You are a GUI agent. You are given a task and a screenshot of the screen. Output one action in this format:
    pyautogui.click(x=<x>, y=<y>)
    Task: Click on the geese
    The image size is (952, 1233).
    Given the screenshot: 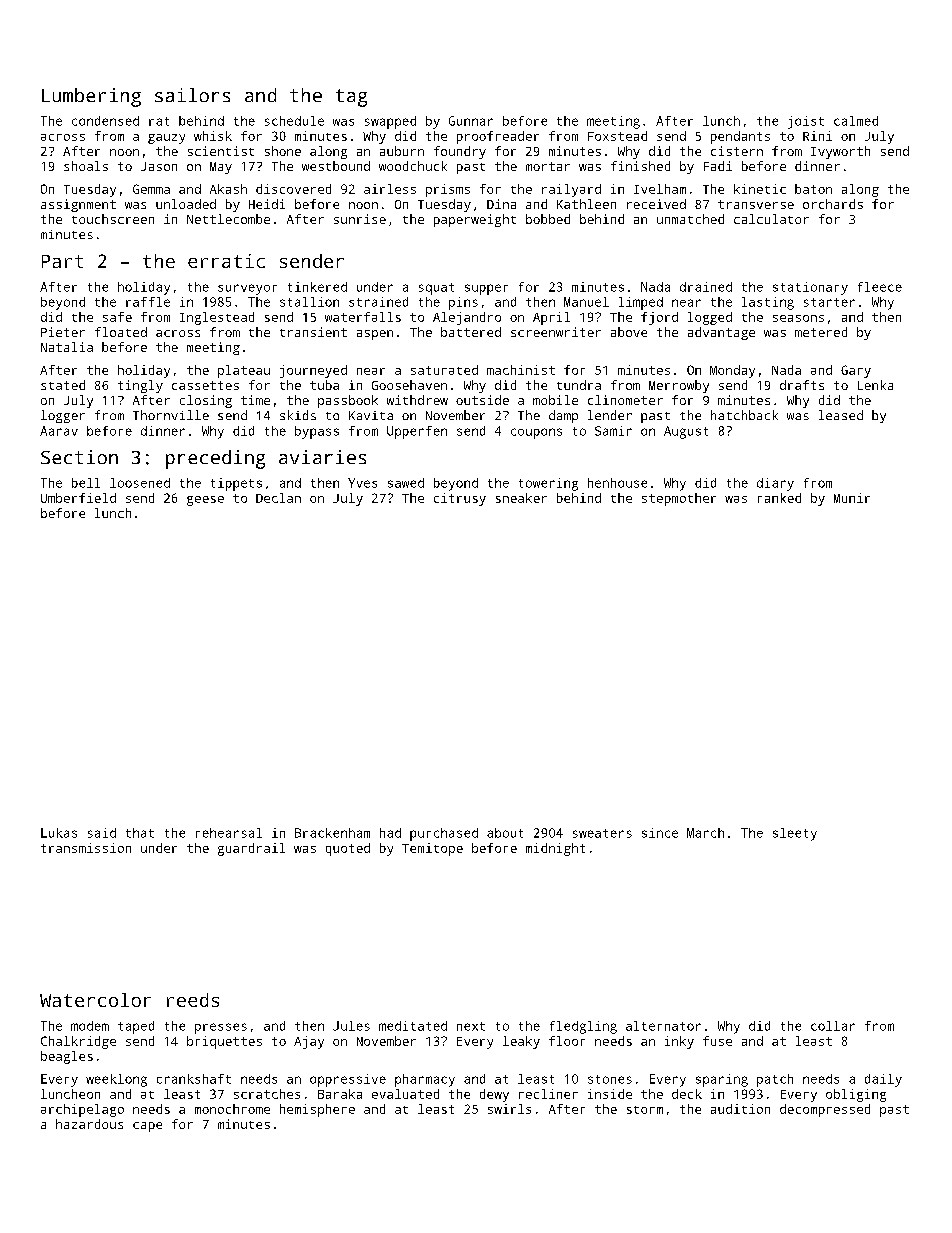 What is the action you would take?
    pyautogui.click(x=205, y=501)
